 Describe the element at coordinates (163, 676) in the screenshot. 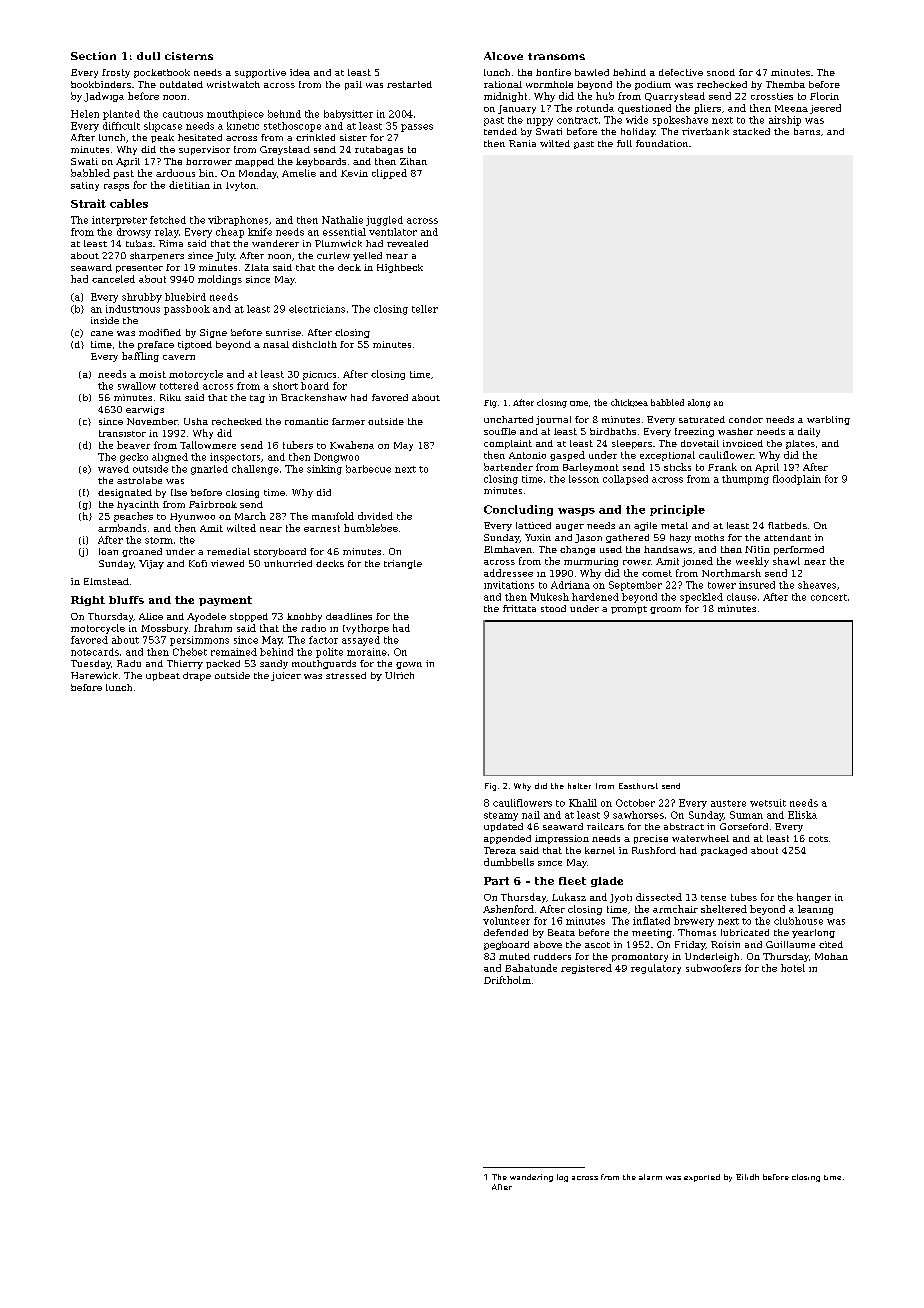

I see `upbeat` at that location.
